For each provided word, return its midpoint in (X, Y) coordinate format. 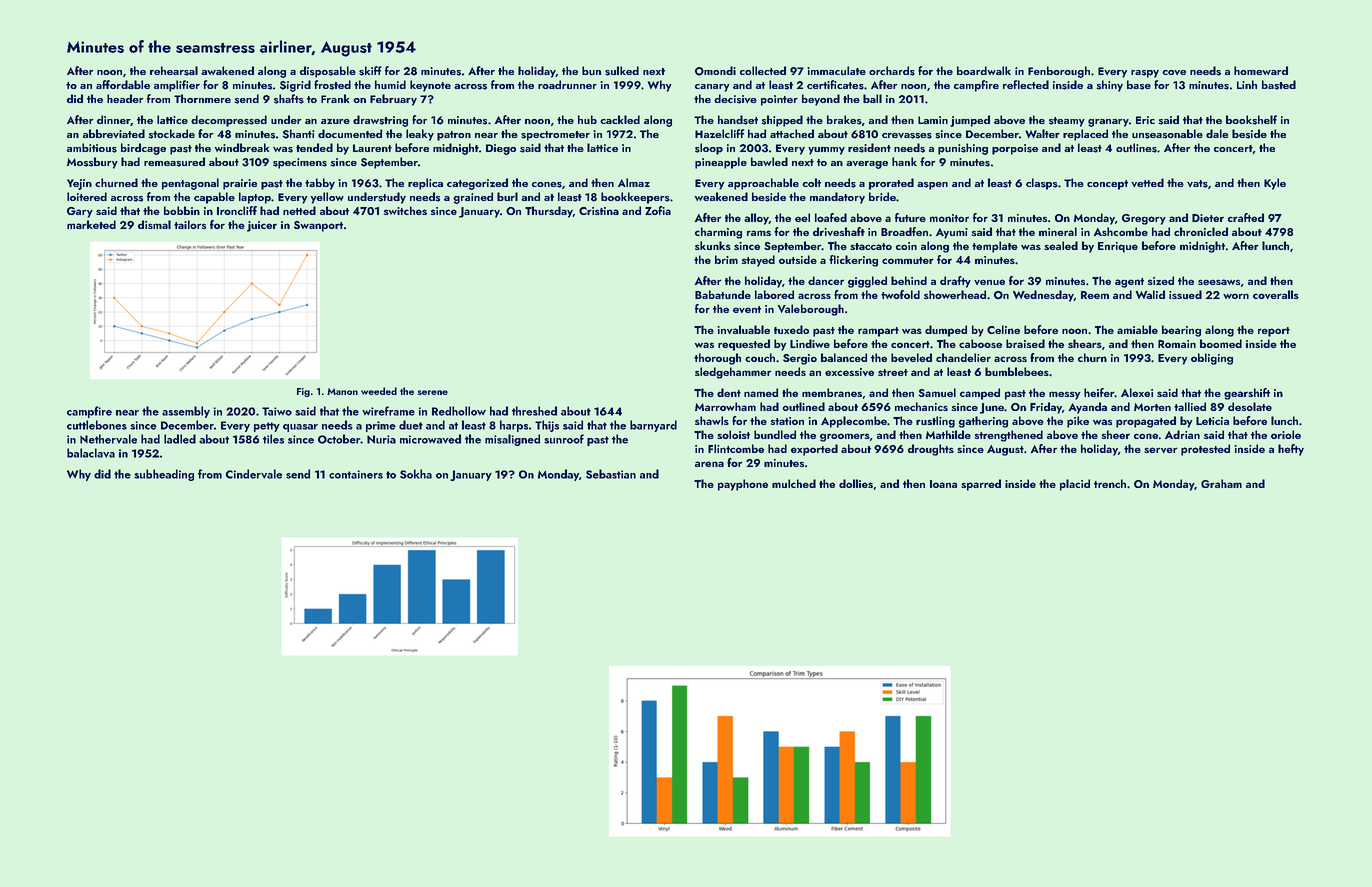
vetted (1147, 182)
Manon (342, 391)
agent (1129, 283)
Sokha (416, 474)
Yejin (79, 184)
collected (763, 70)
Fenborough (1059, 72)
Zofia (658, 210)
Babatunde (723, 294)
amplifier (177, 86)
